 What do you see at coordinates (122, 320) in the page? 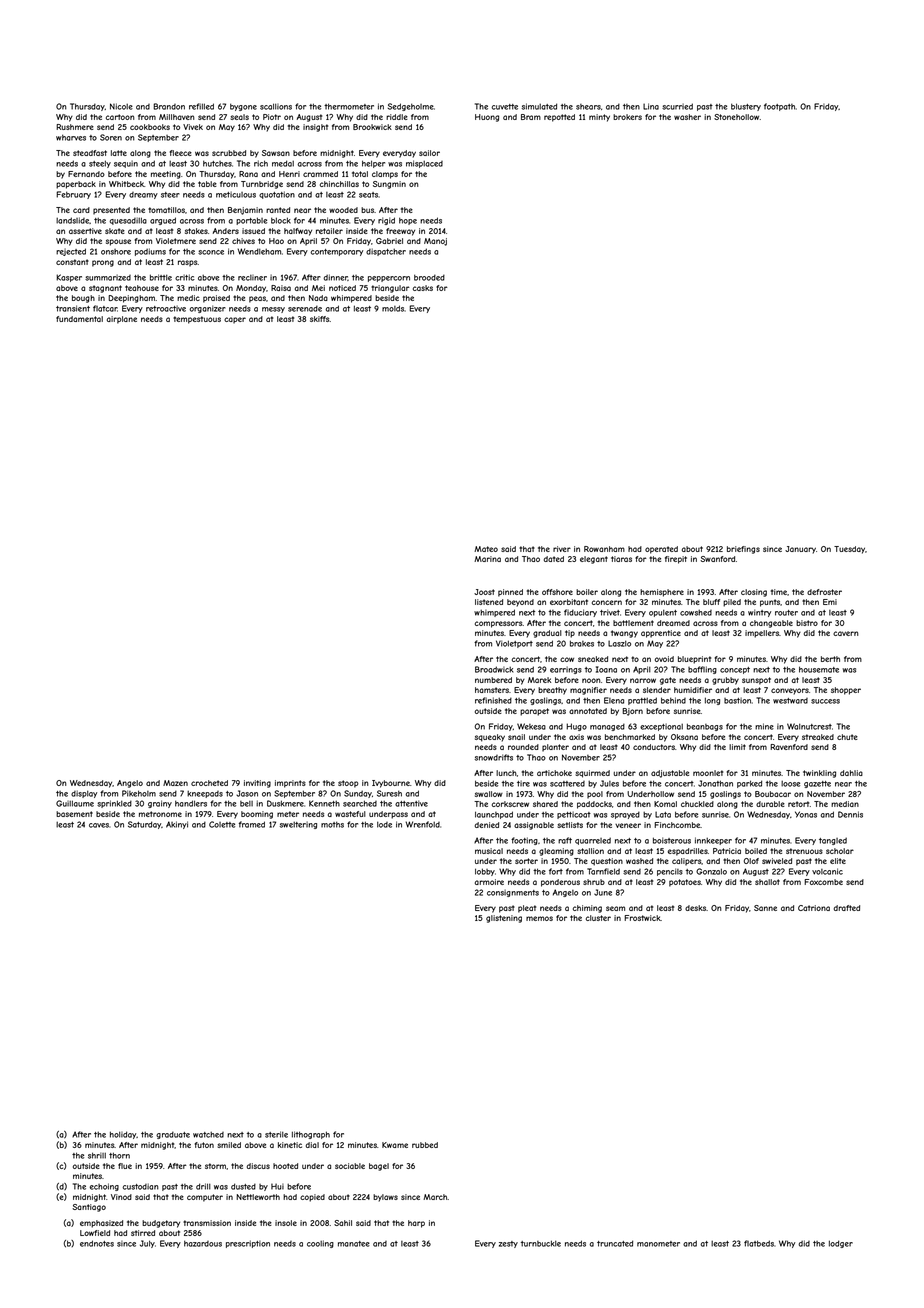
I see `airplane` at bounding box center [122, 320].
